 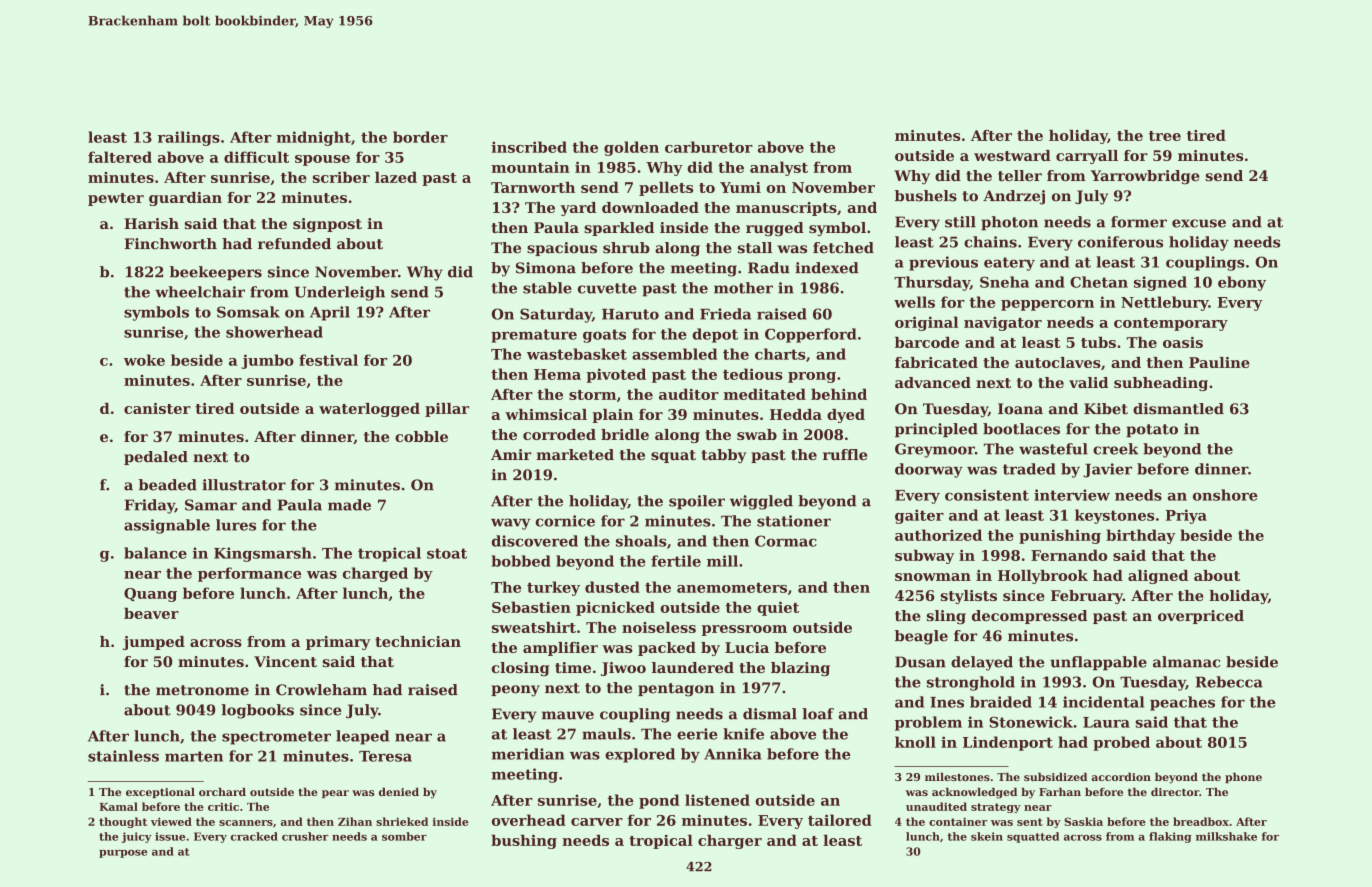 What do you see at coordinates (313, 138) in the screenshot?
I see `midnight` at bounding box center [313, 138].
